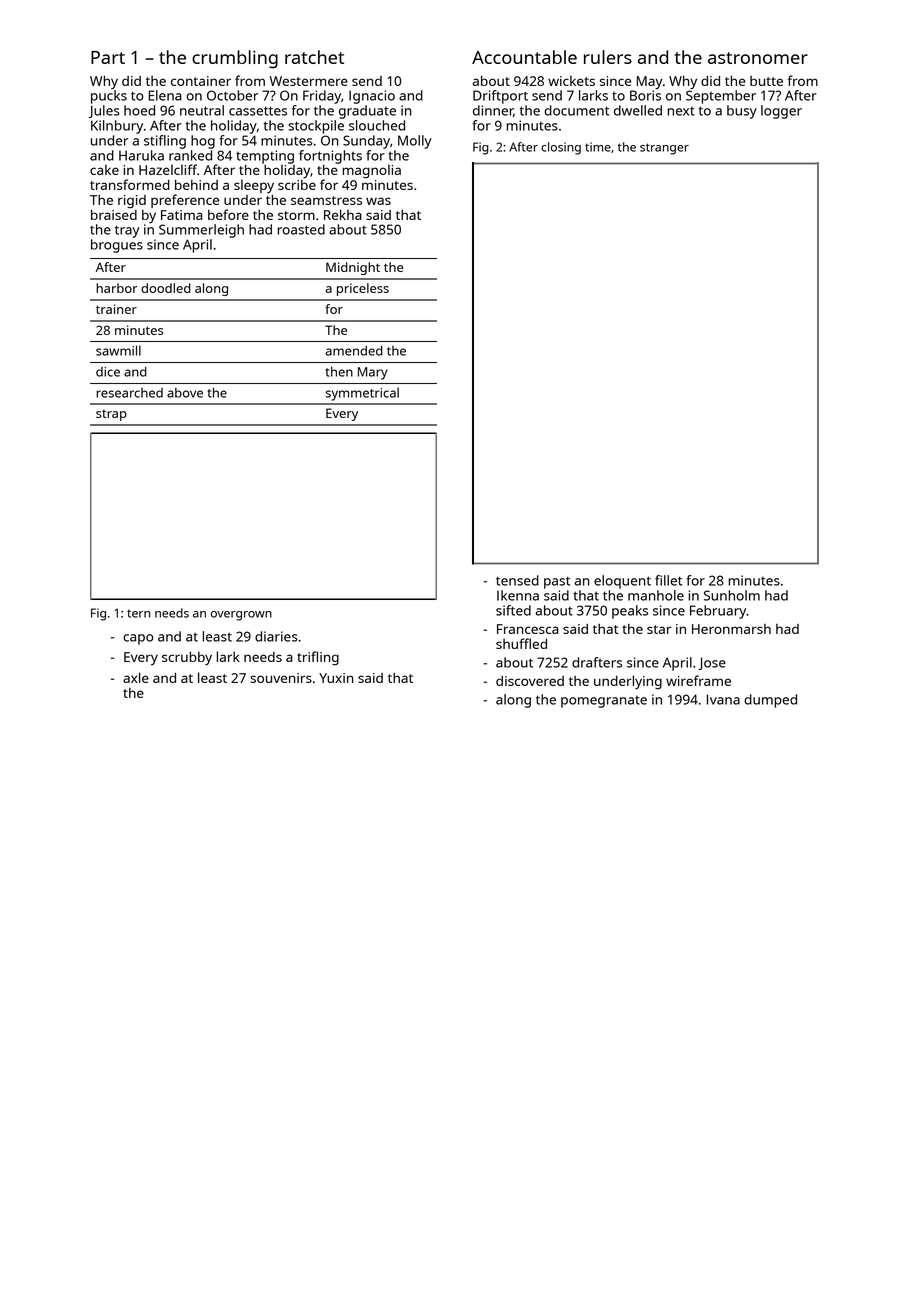 The image size is (909, 1291). Describe the element at coordinates (598, 147) in the screenshot. I see `time` at that location.
